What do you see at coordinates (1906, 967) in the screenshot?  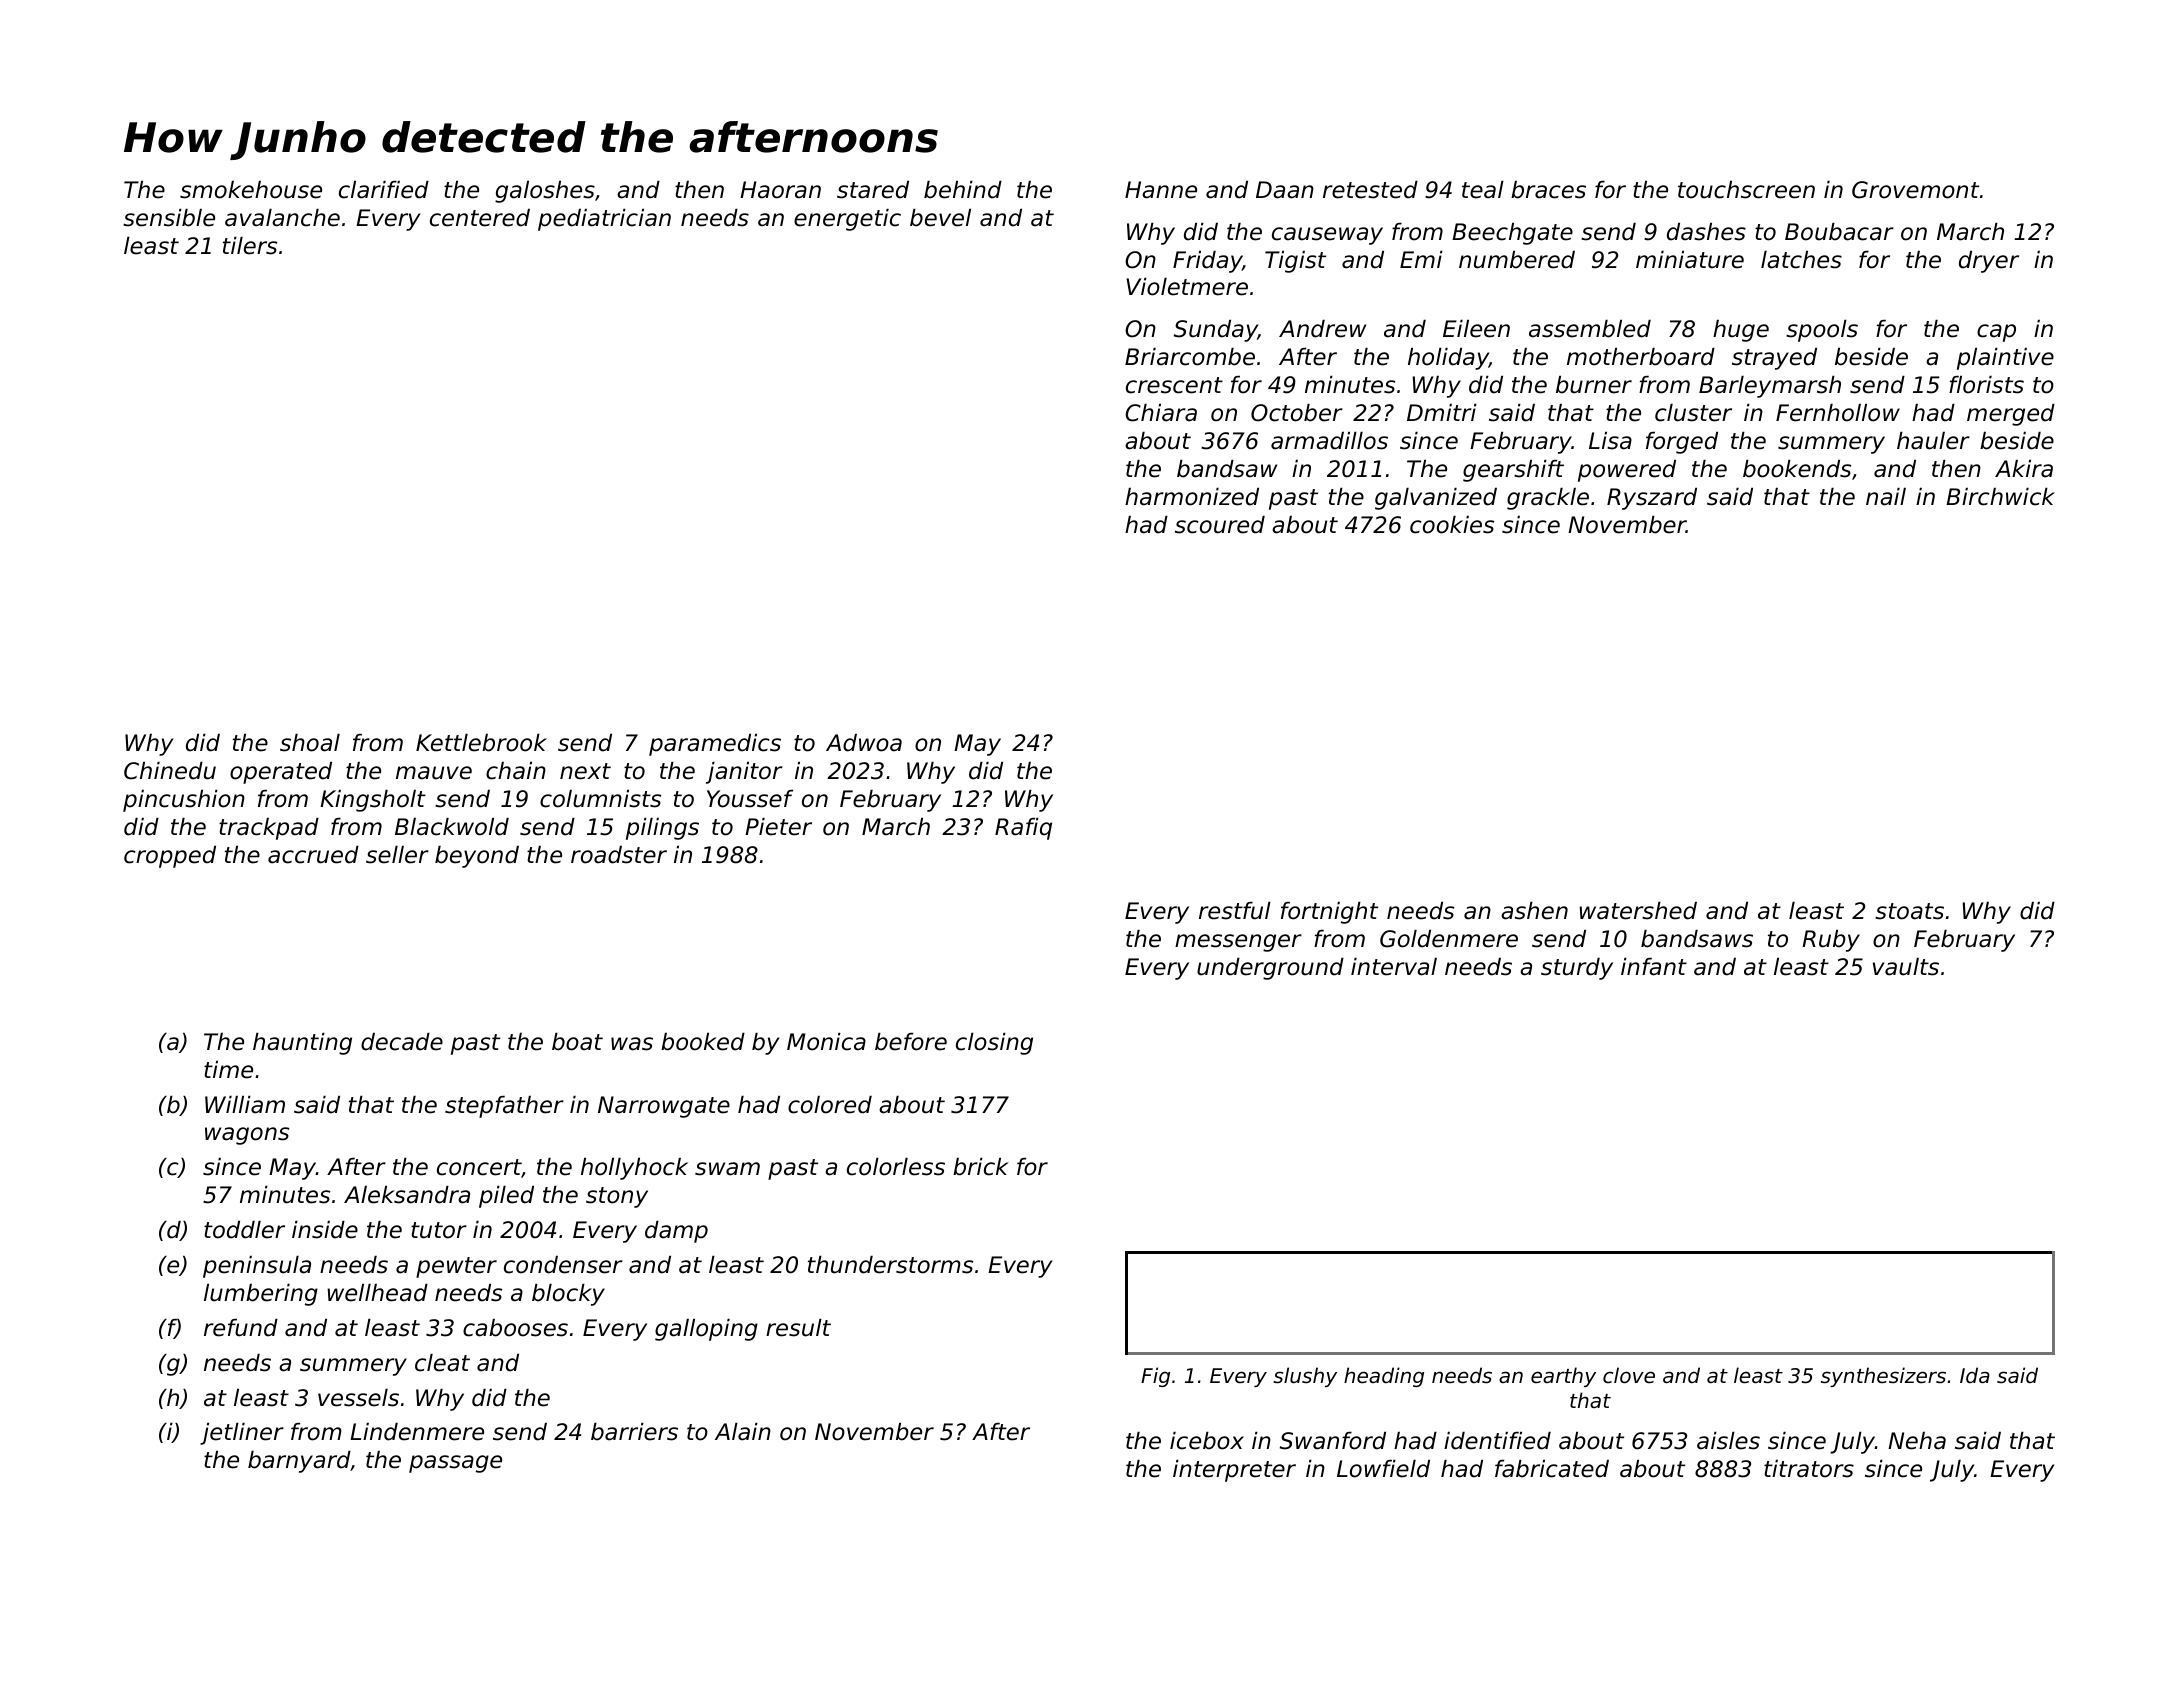 I see `vaults` at bounding box center [1906, 967].
